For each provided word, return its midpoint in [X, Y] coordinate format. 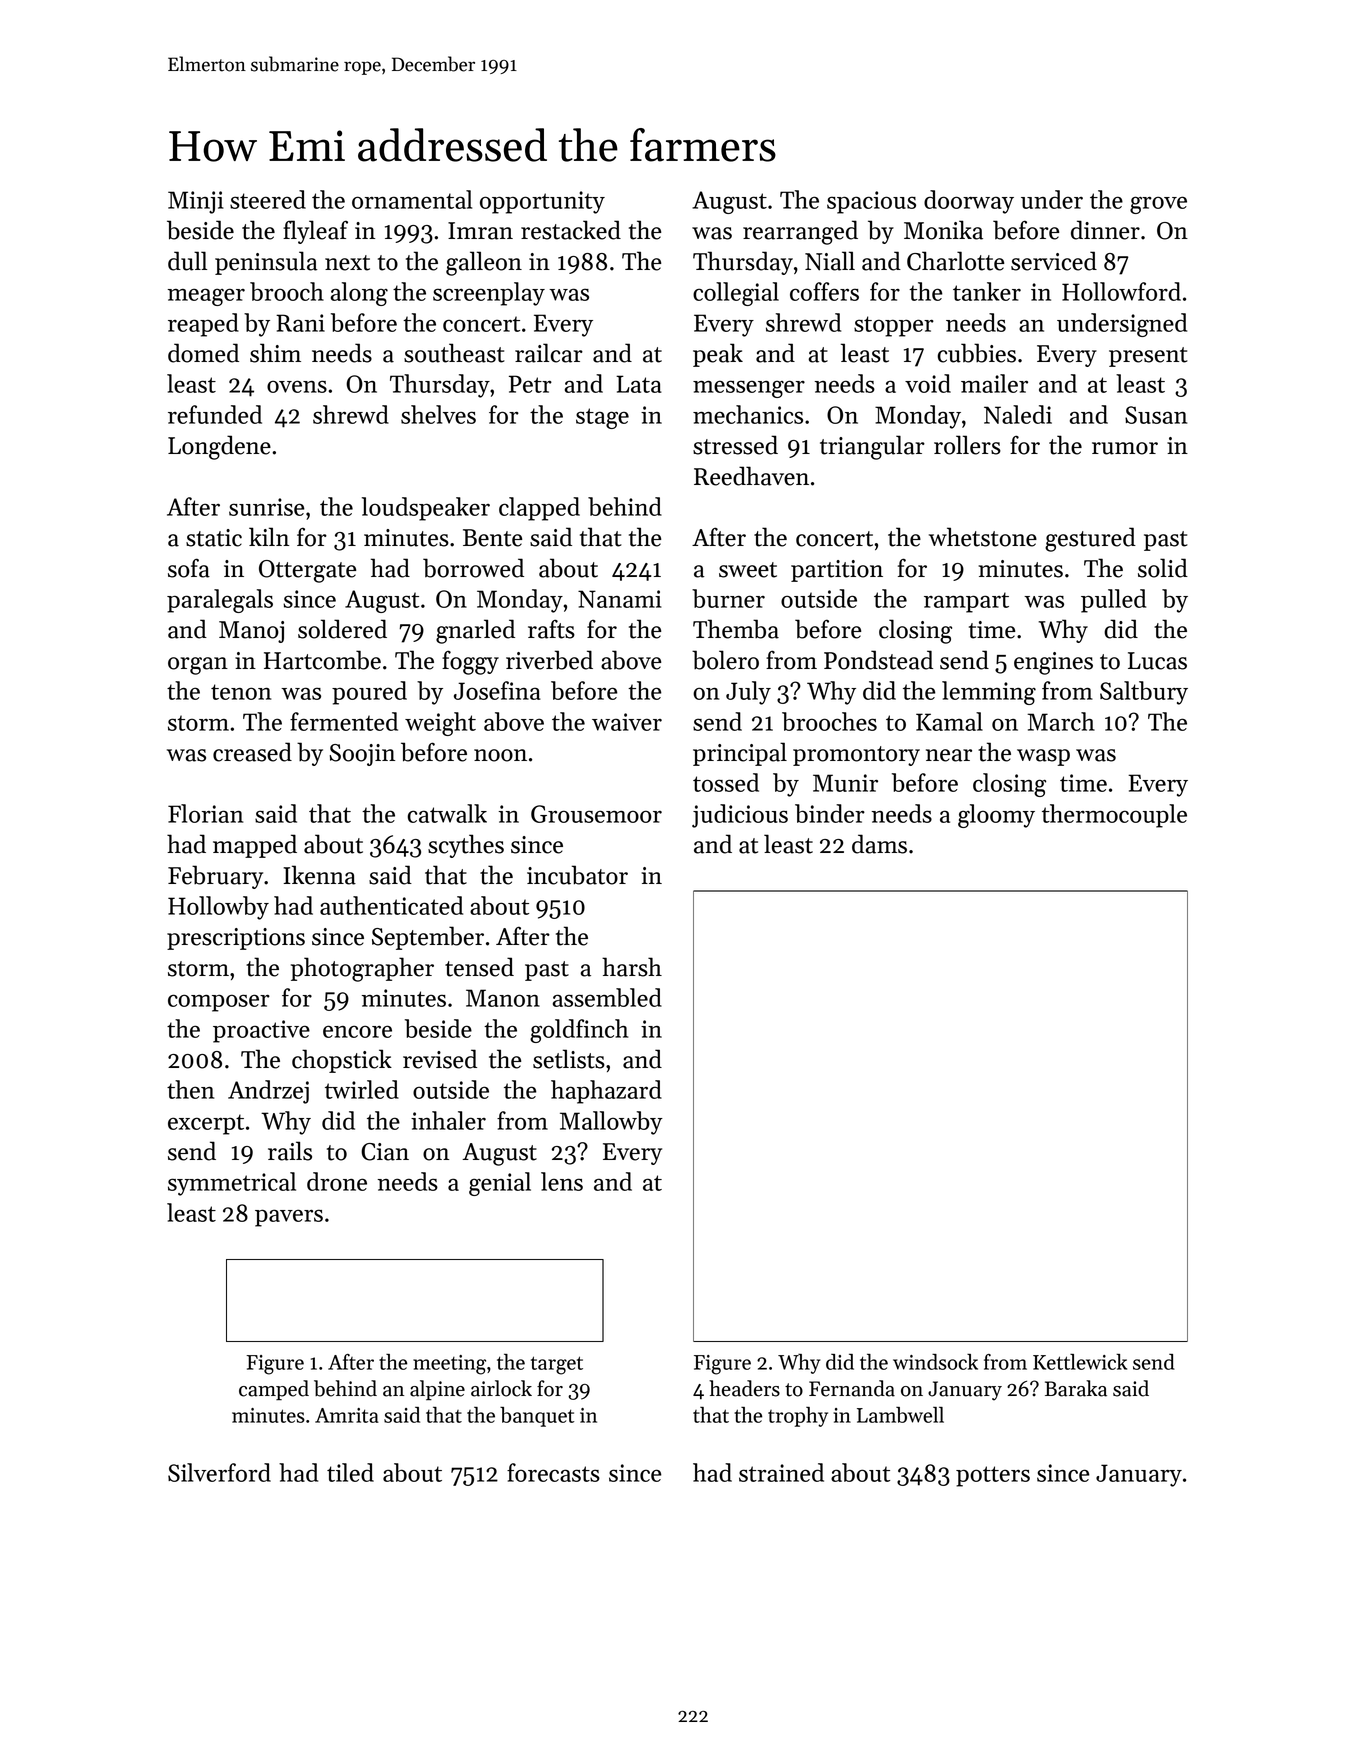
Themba [736, 629]
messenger [749, 389]
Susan [1156, 415]
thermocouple [1114, 816]
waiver [627, 722]
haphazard [606, 1092]
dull [187, 261]
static [214, 538]
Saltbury [1144, 693]
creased [252, 752]
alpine [437, 1390]
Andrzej [268, 1092]
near [949, 755]
